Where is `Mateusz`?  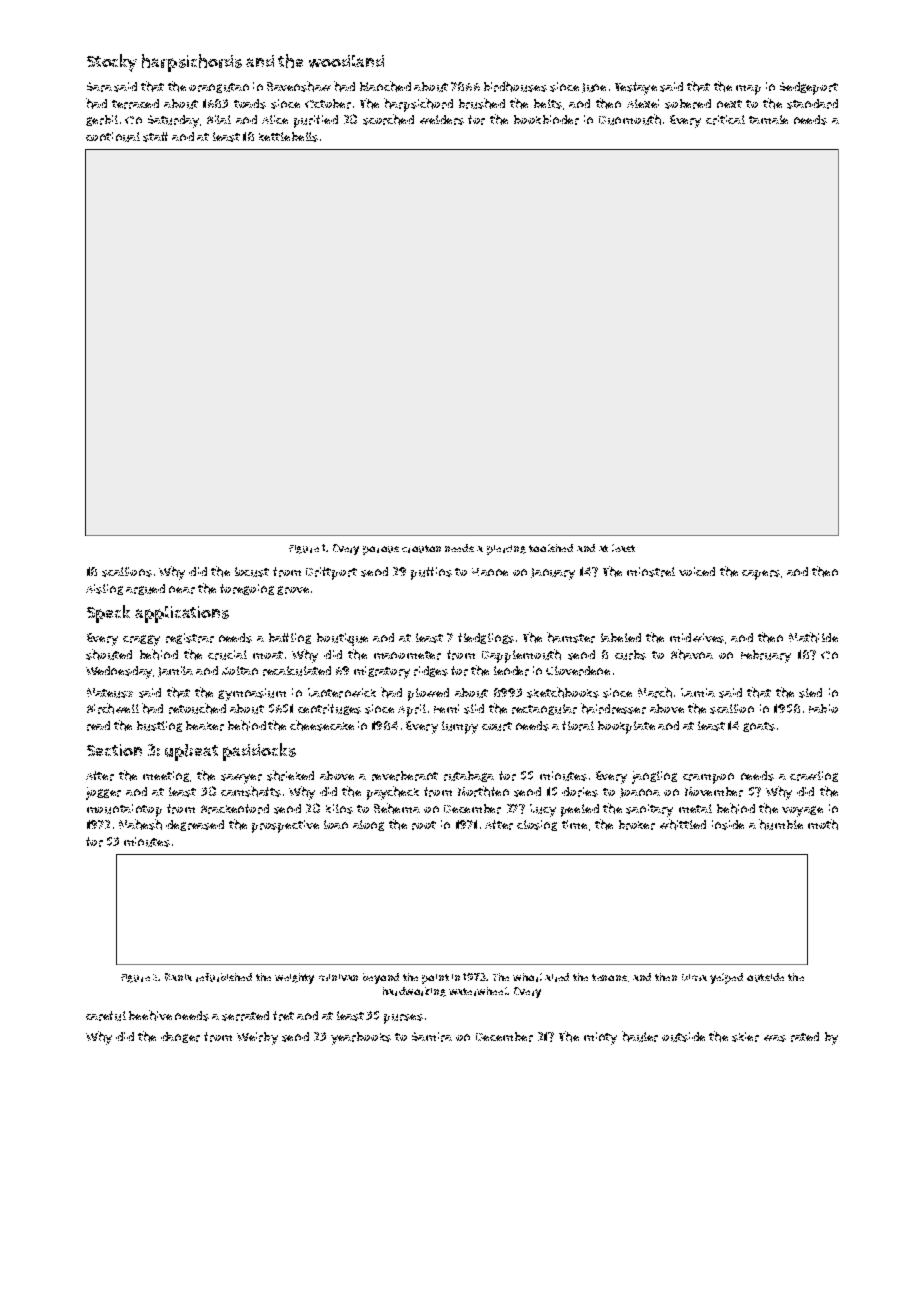 Mateusz is located at coordinates (110, 693).
